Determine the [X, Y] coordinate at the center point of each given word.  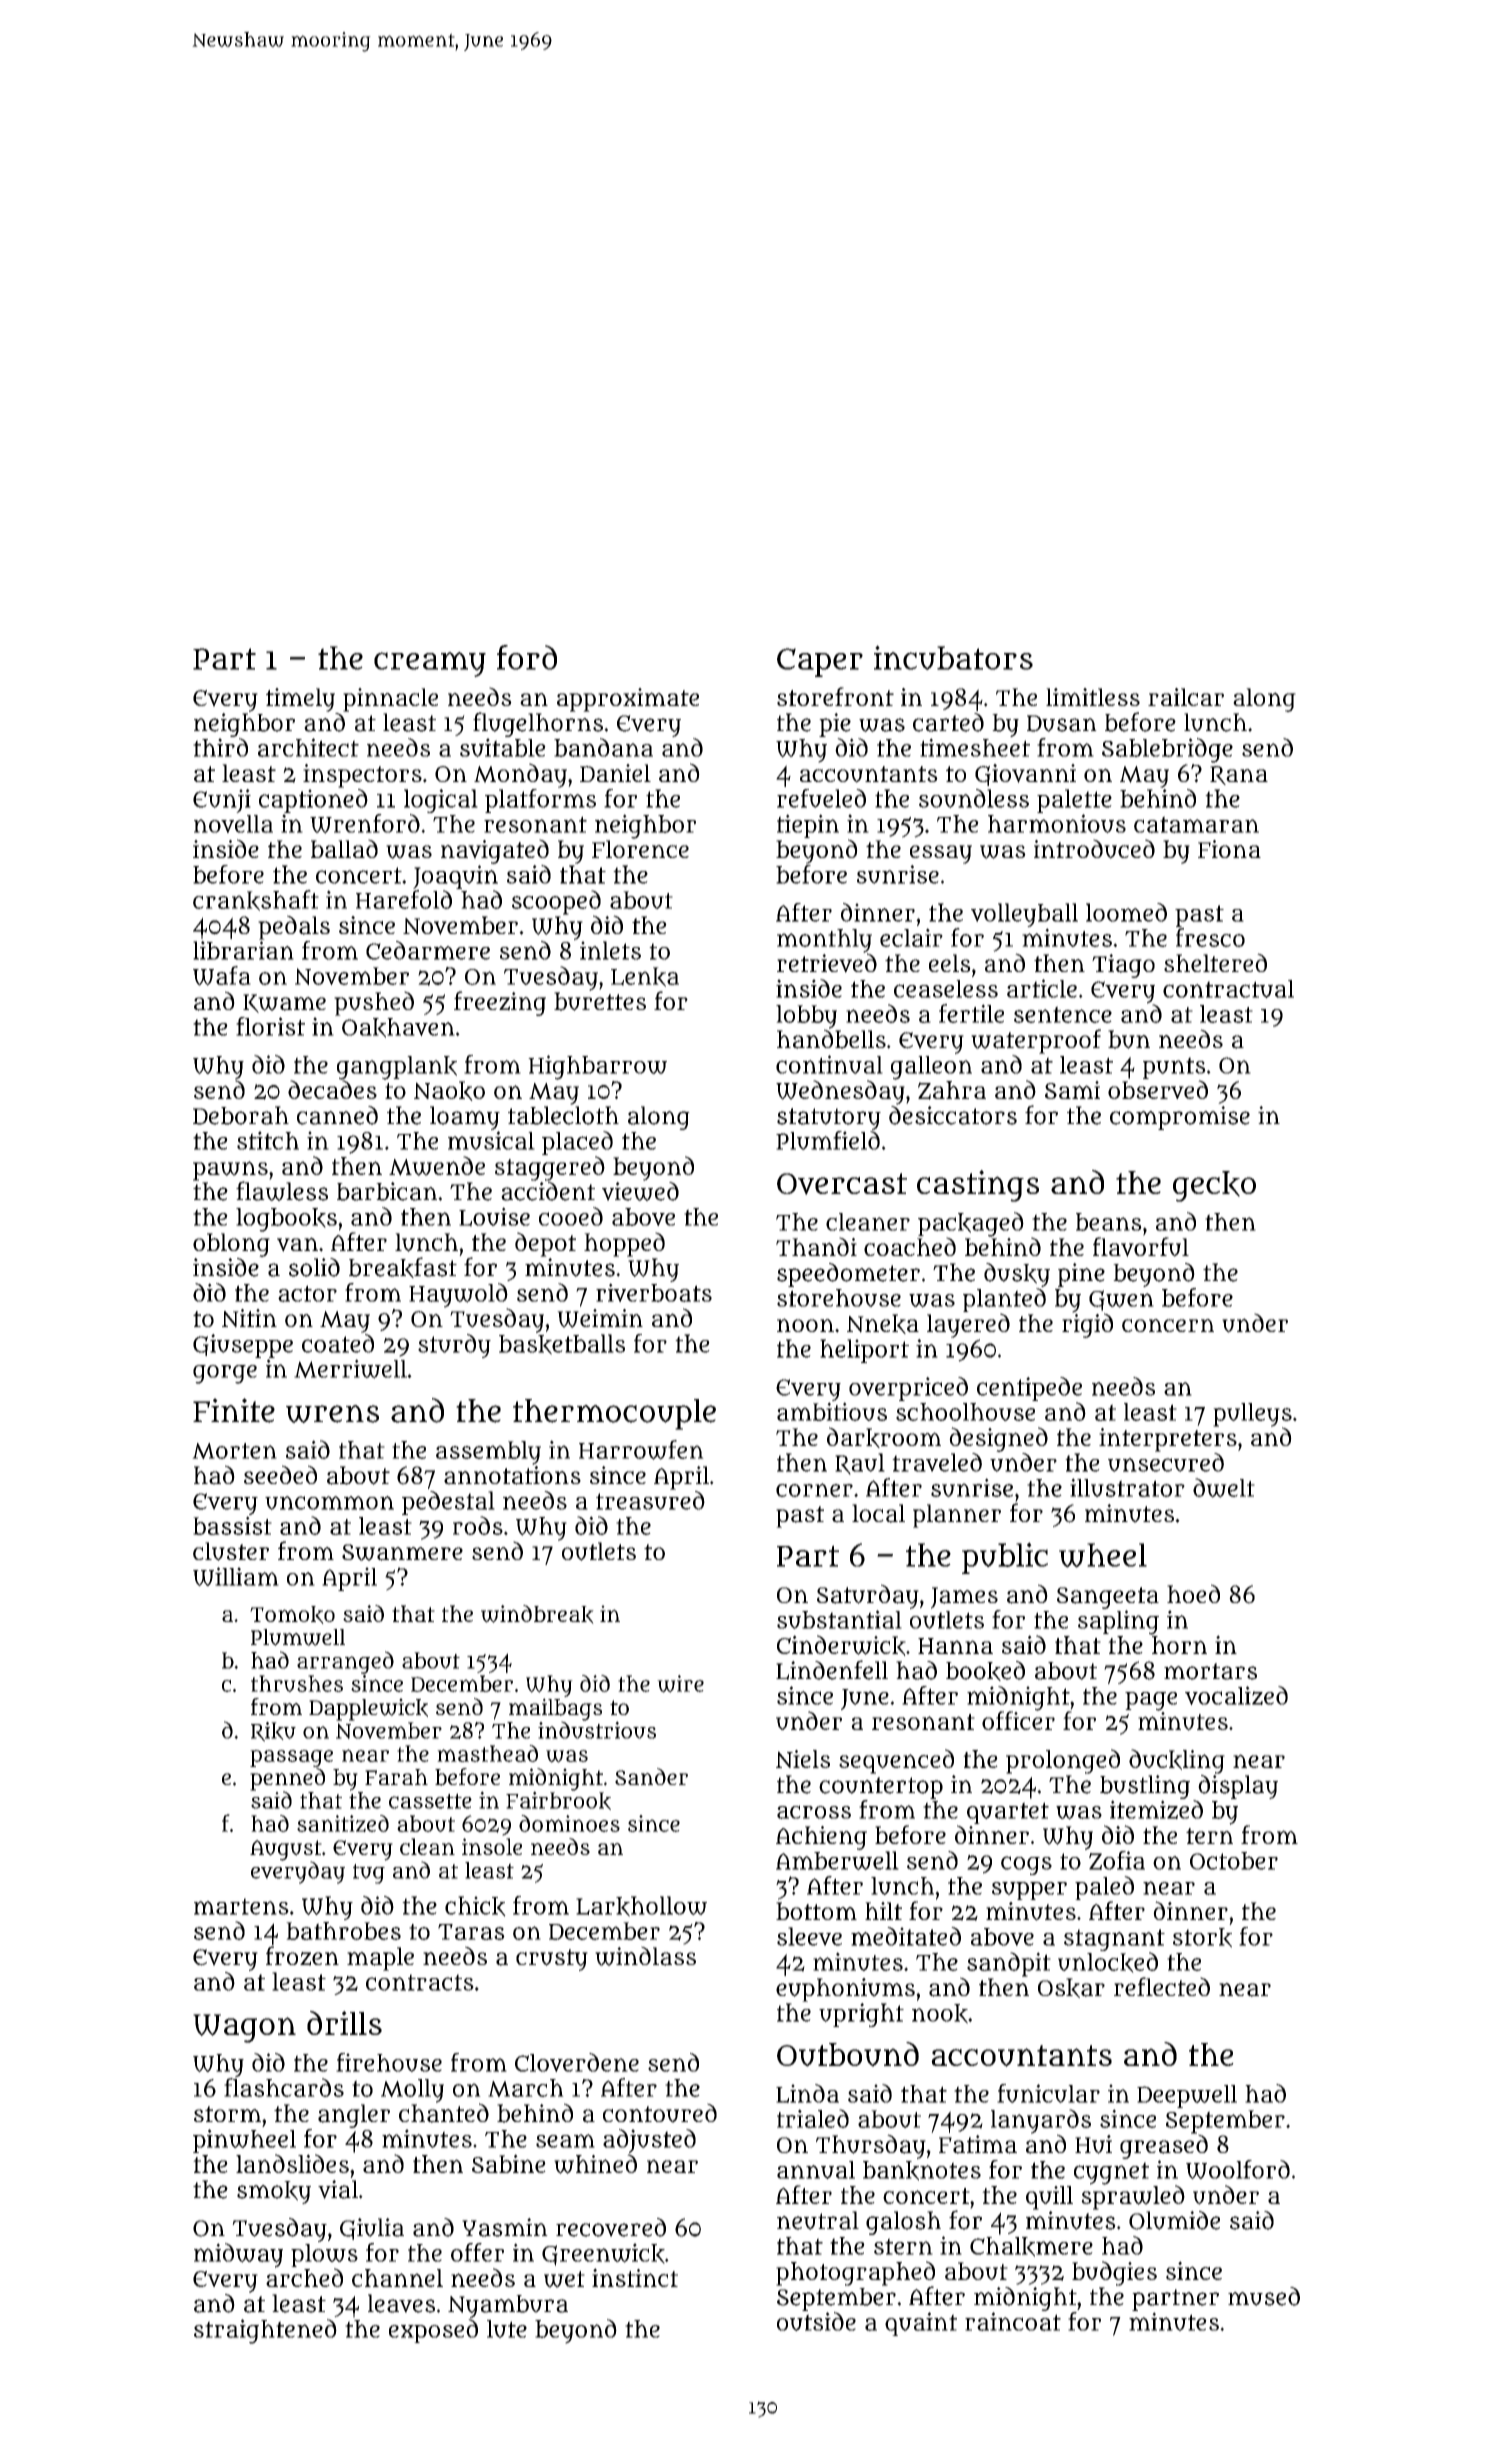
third [220, 747]
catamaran [1196, 824]
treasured [650, 1500]
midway [238, 2255]
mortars [1210, 1671]
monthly [824, 941]
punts [1174, 1068]
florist [270, 1026]
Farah [396, 1777]
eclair [911, 937]
